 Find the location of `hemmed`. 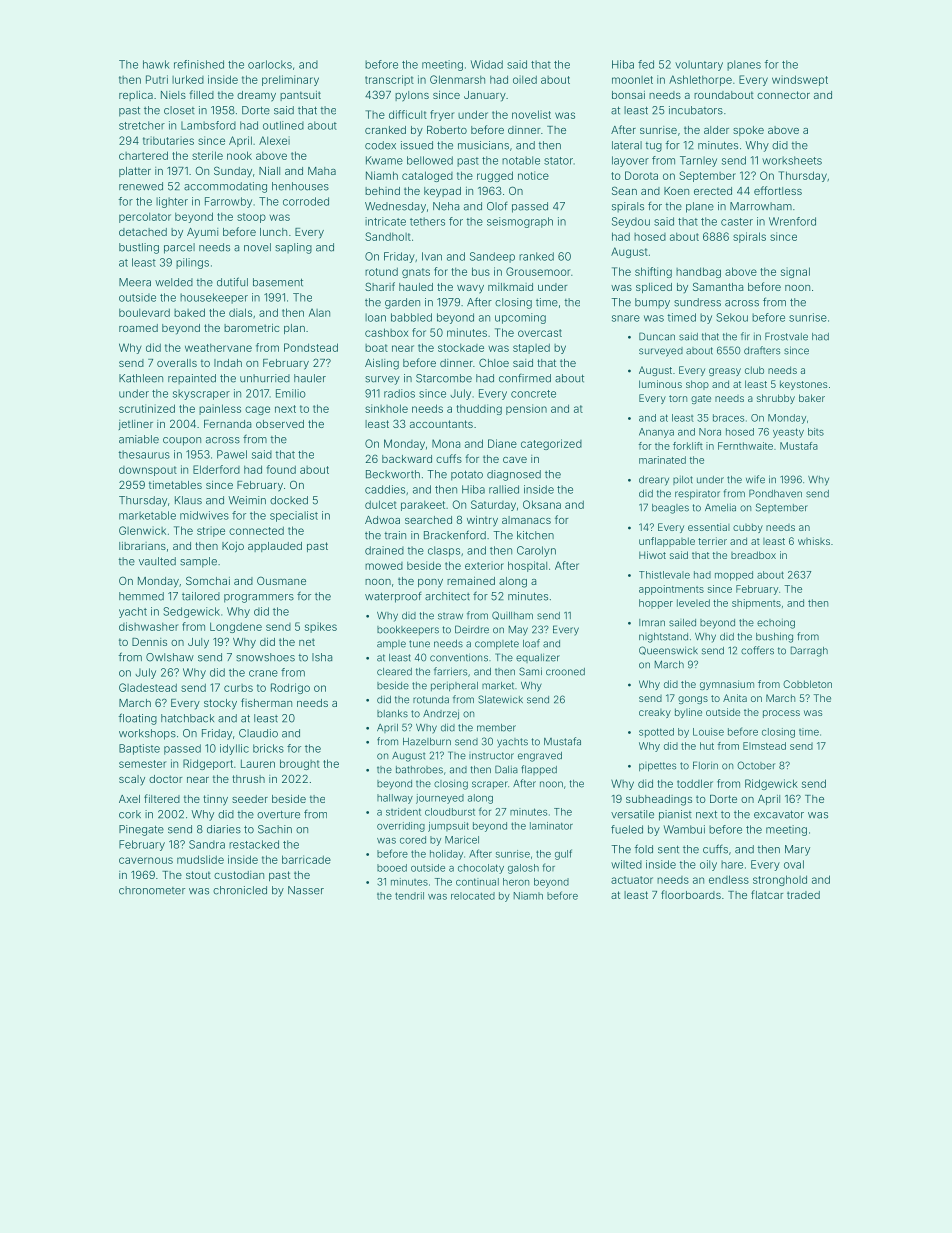

hemmed is located at coordinates (141, 596).
